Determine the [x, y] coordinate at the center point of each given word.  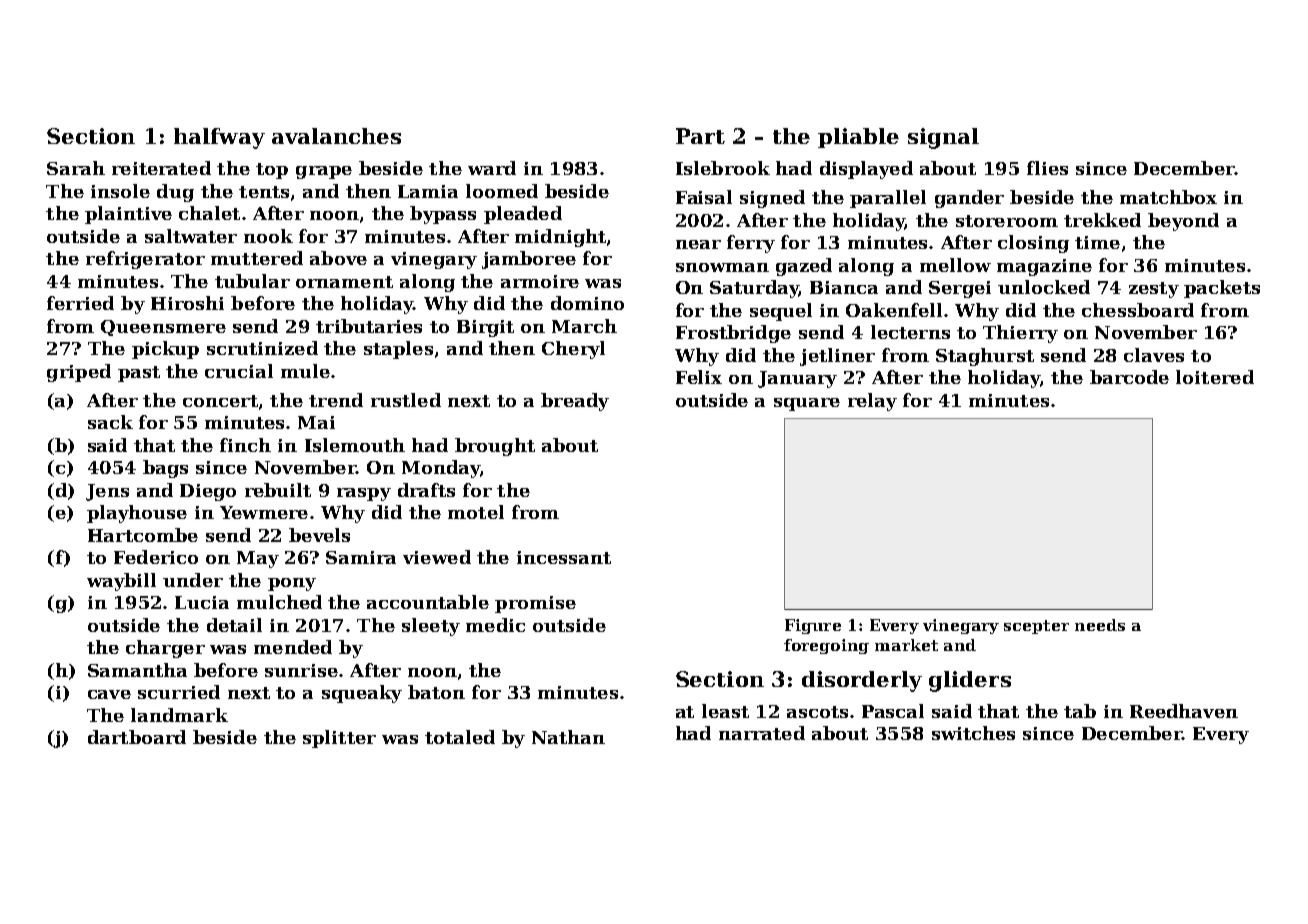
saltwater [191, 236]
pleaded [523, 215]
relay [872, 402]
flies [1047, 168]
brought [495, 447]
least [725, 711]
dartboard [137, 737]
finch [245, 445]
